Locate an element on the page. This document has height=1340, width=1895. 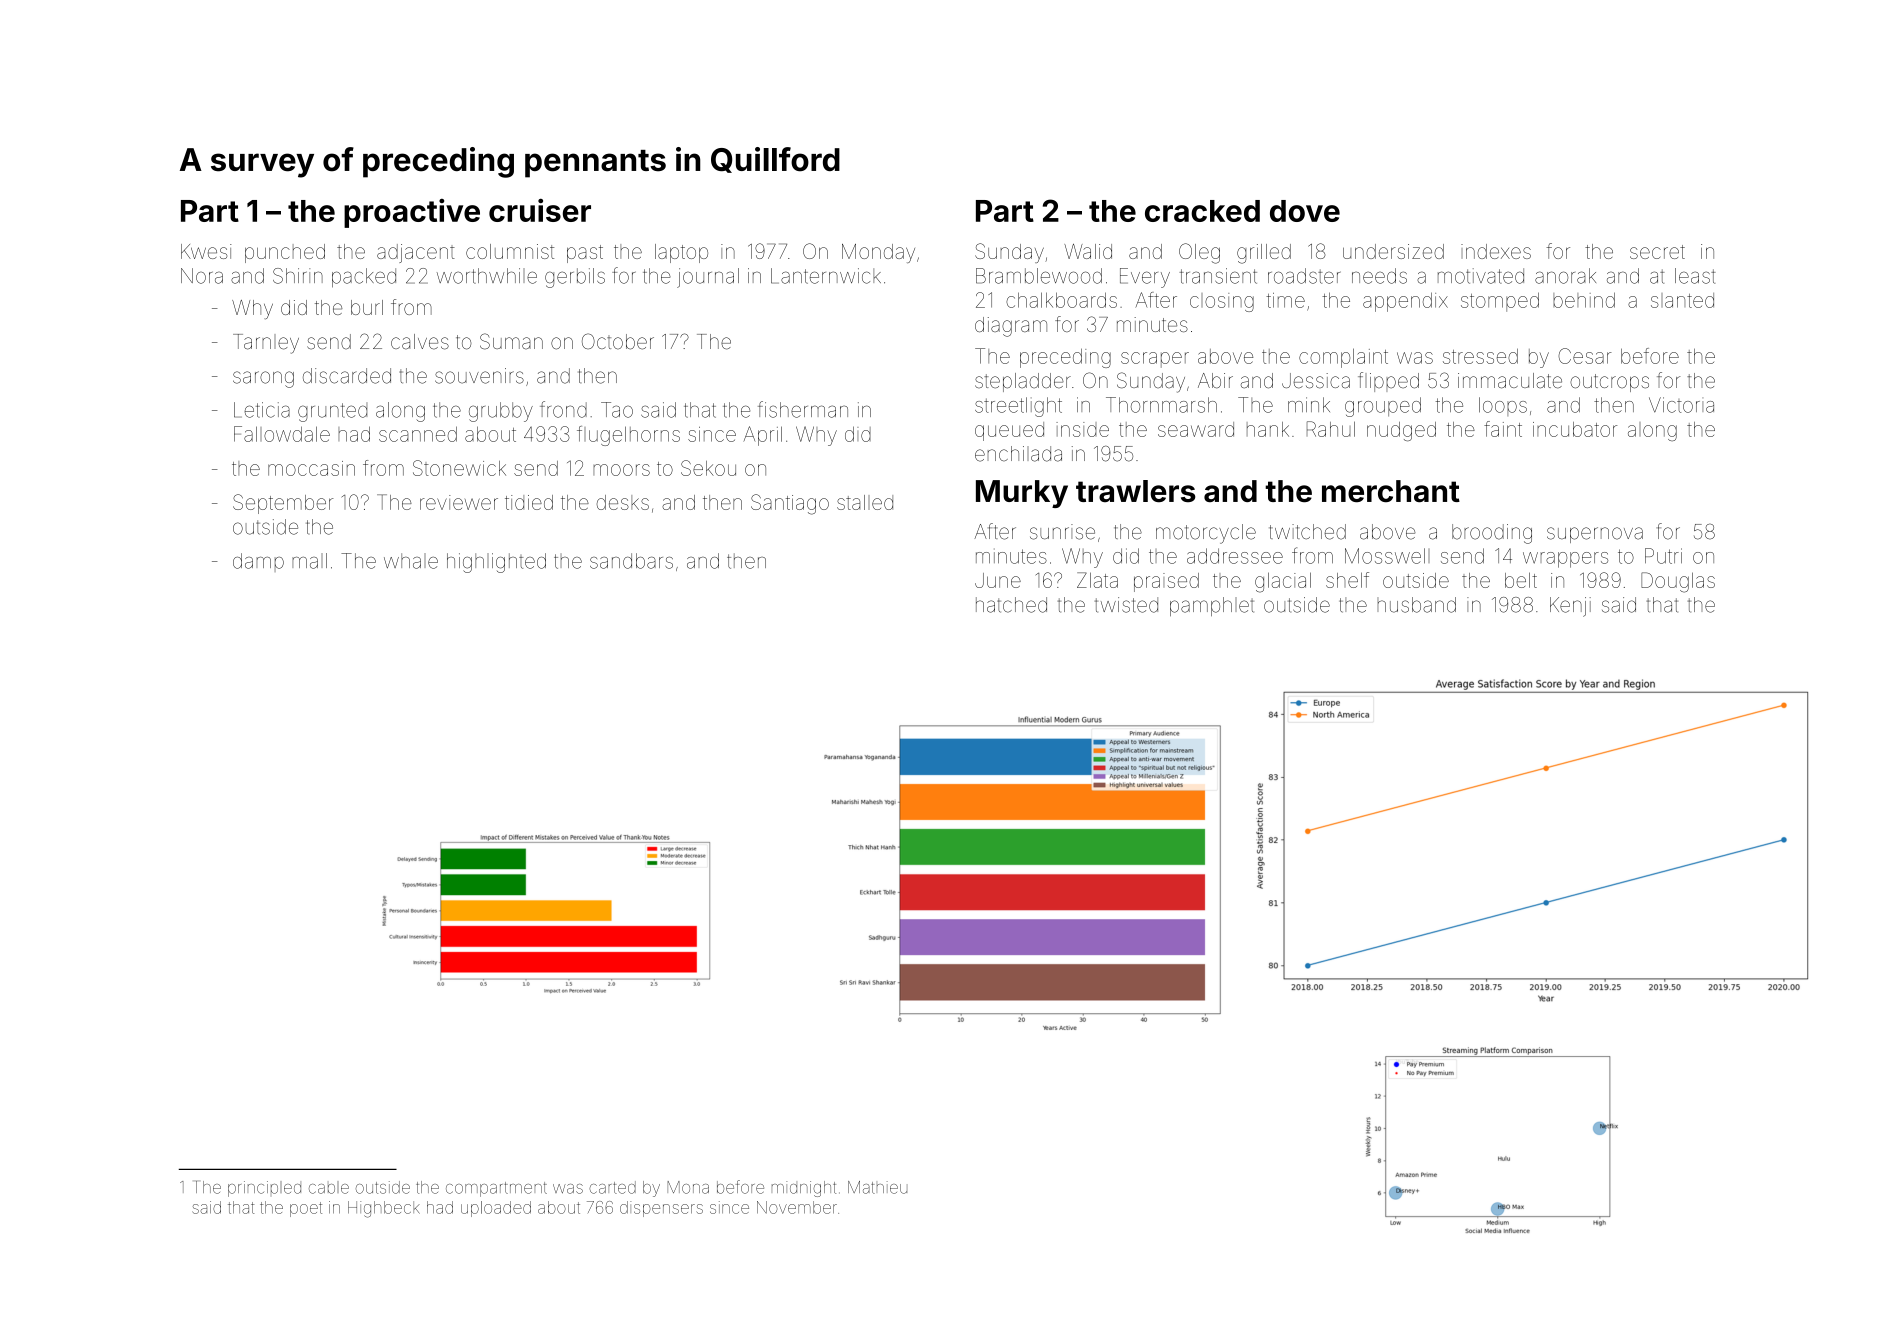
hatched is located at coordinates (1011, 605).
